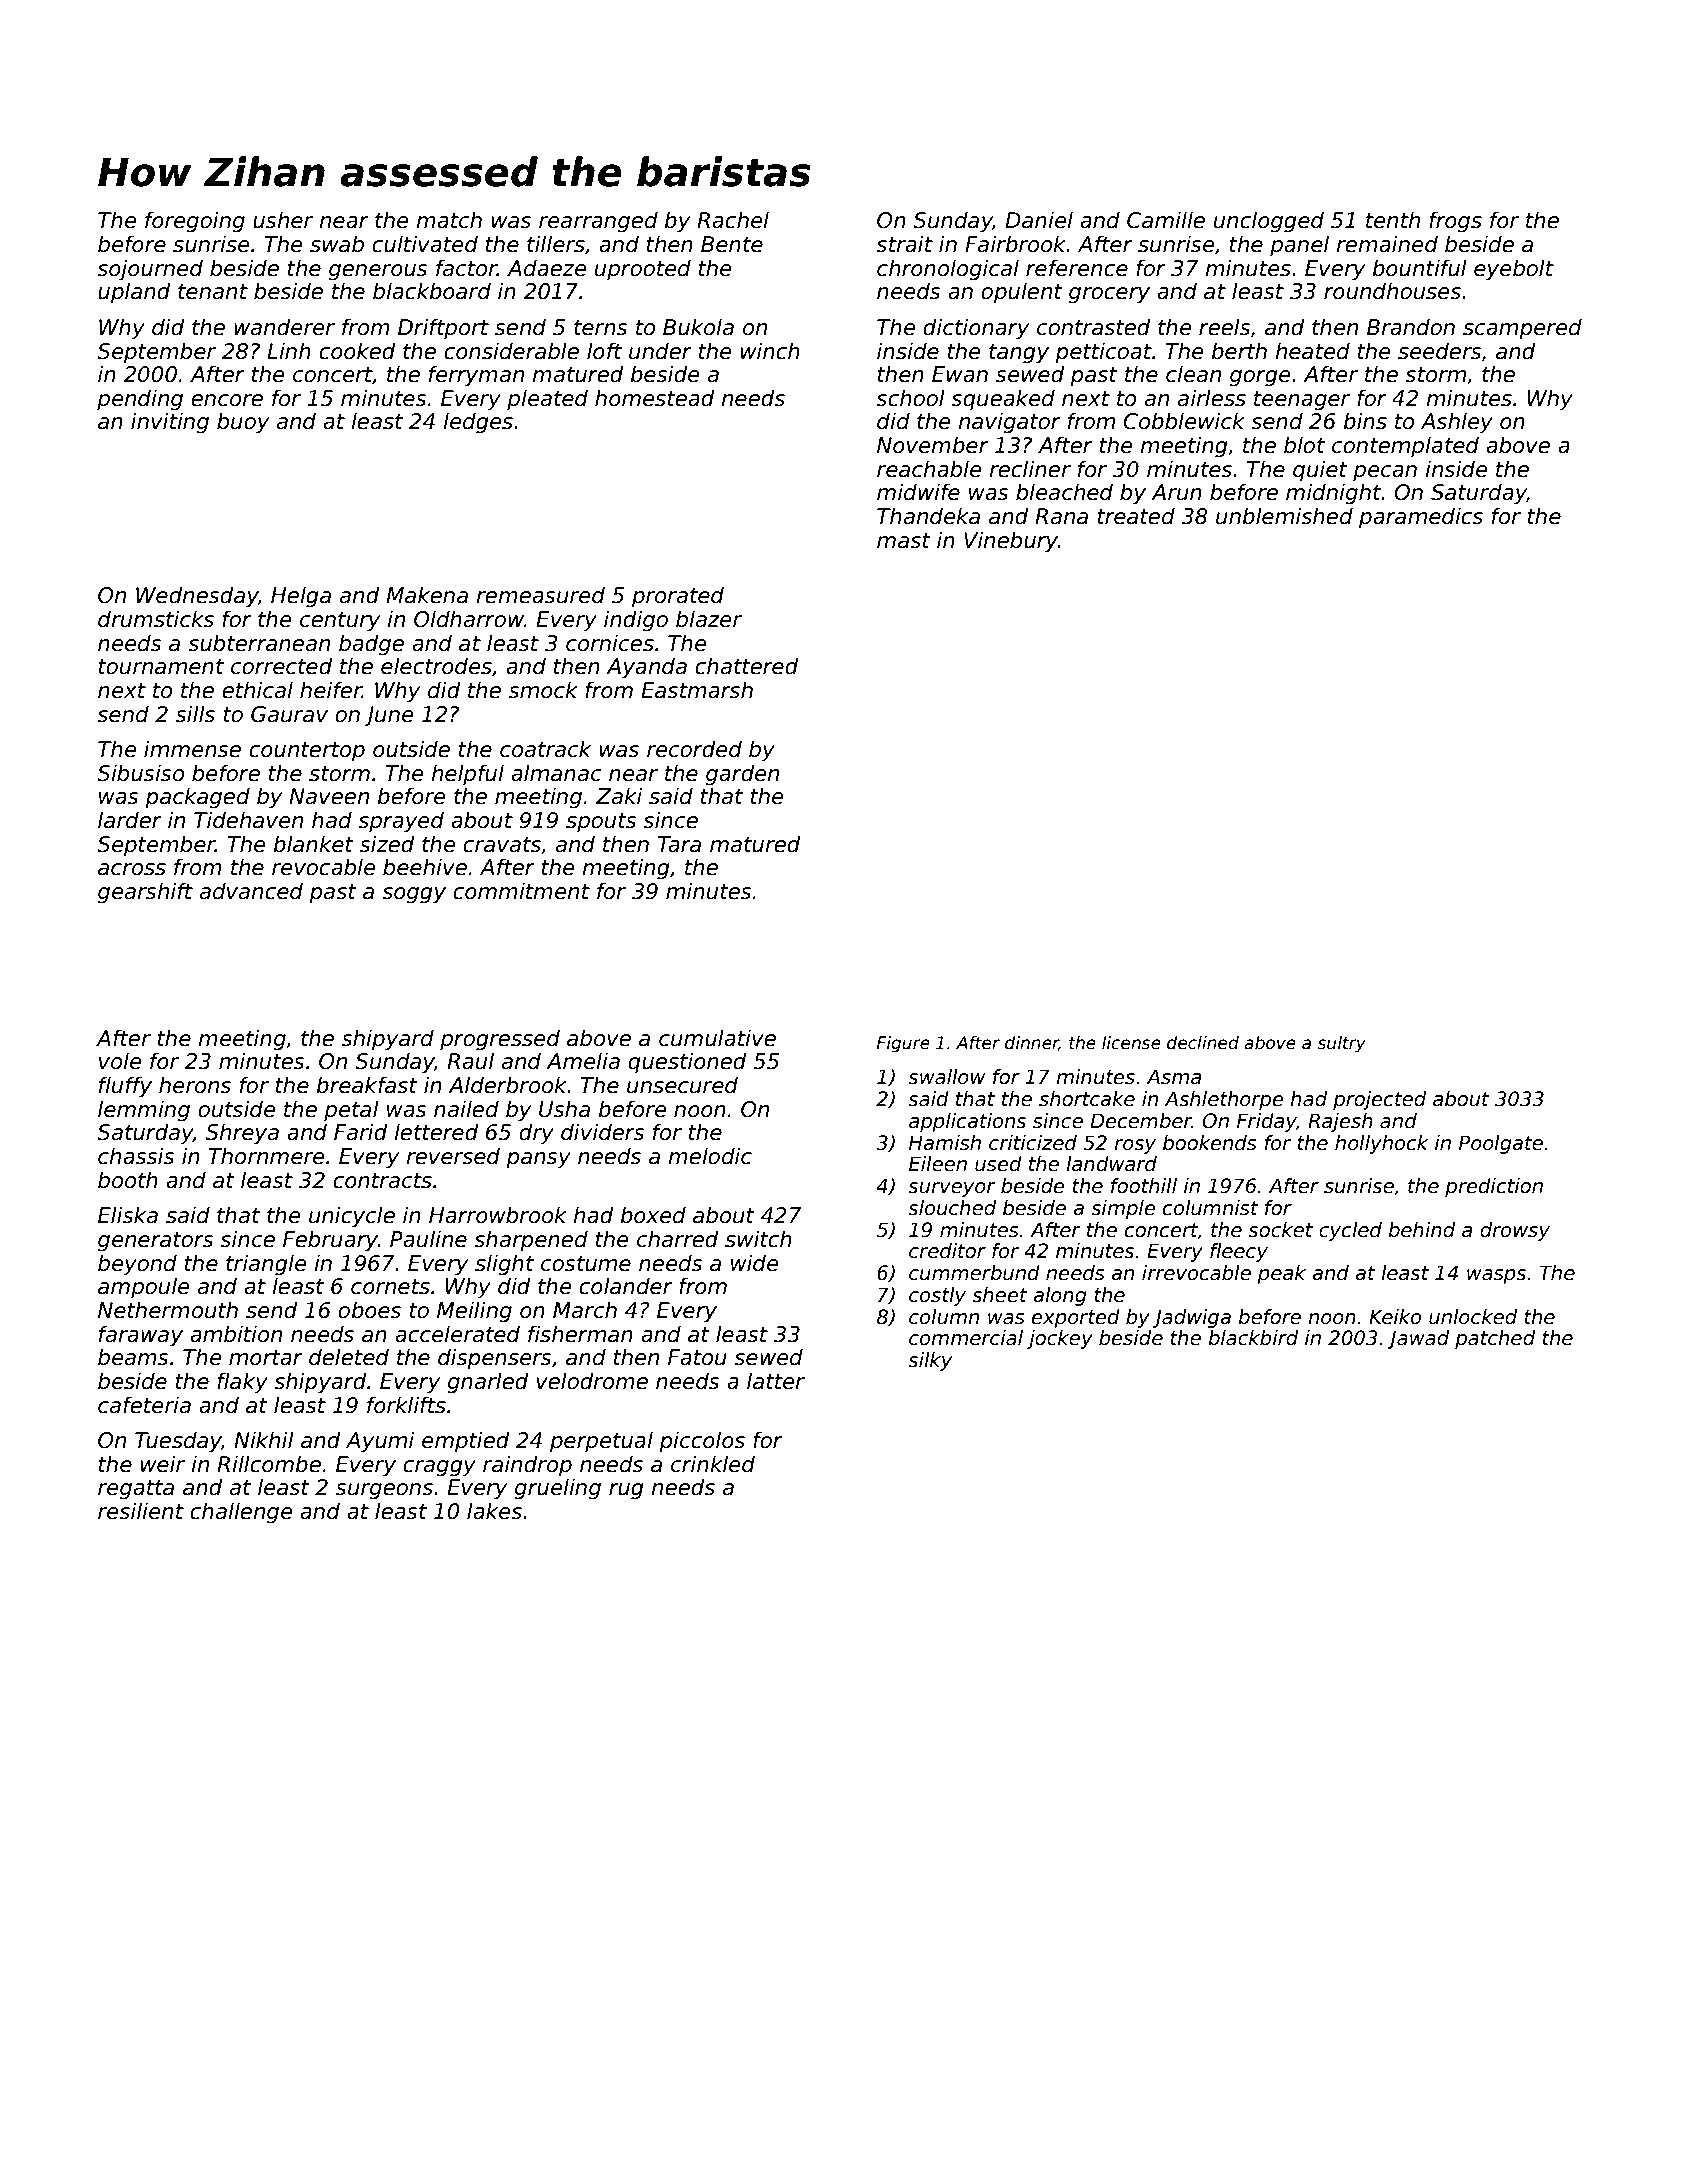 Image resolution: width=1683 pixels, height=2178 pixels. What do you see at coordinates (709, 619) in the screenshot?
I see `blazer` at bounding box center [709, 619].
